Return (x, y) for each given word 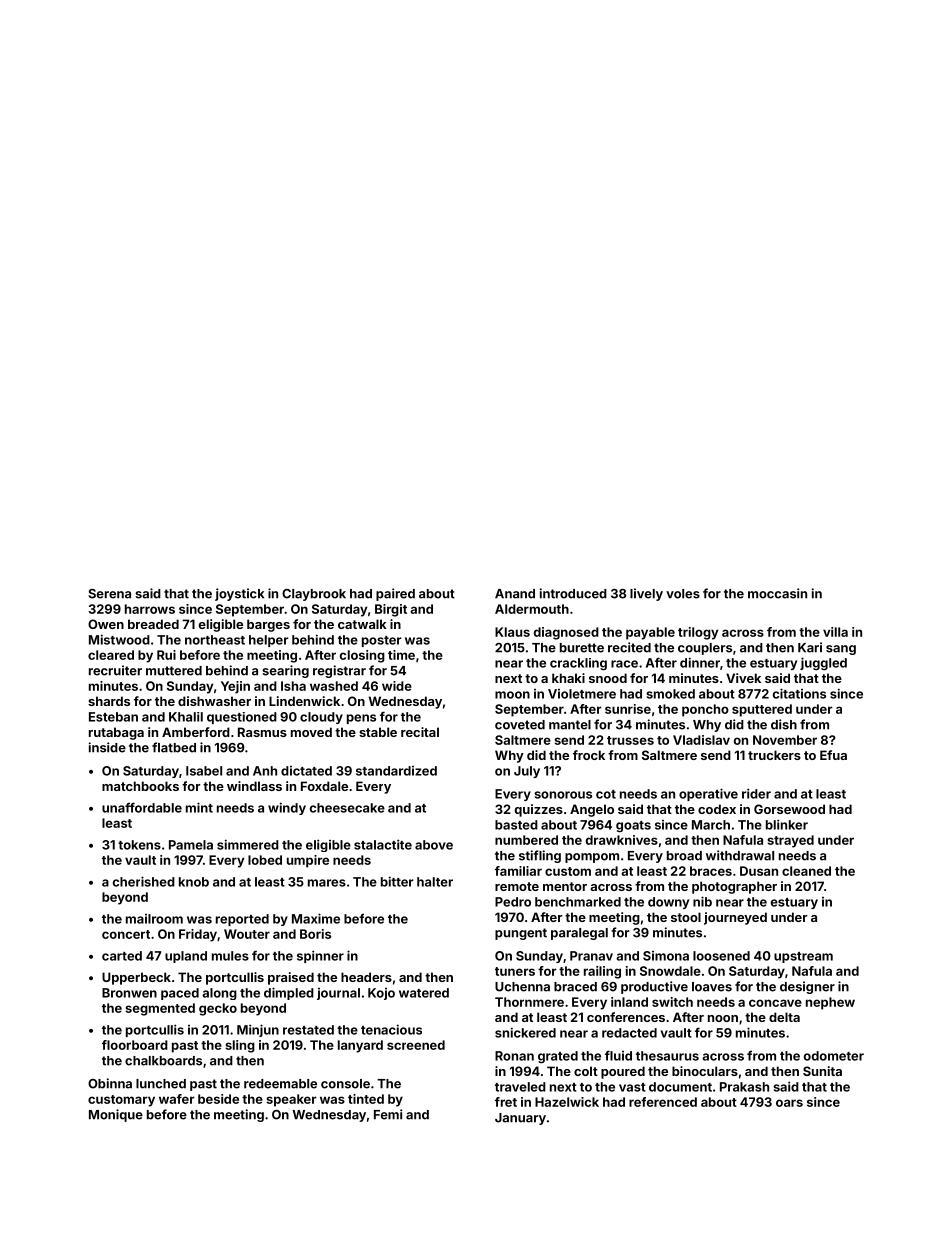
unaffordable (142, 807)
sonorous (563, 795)
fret (506, 1102)
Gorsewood (789, 809)
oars (789, 1103)
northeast (215, 640)
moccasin (777, 593)
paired (395, 594)
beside (218, 1099)
